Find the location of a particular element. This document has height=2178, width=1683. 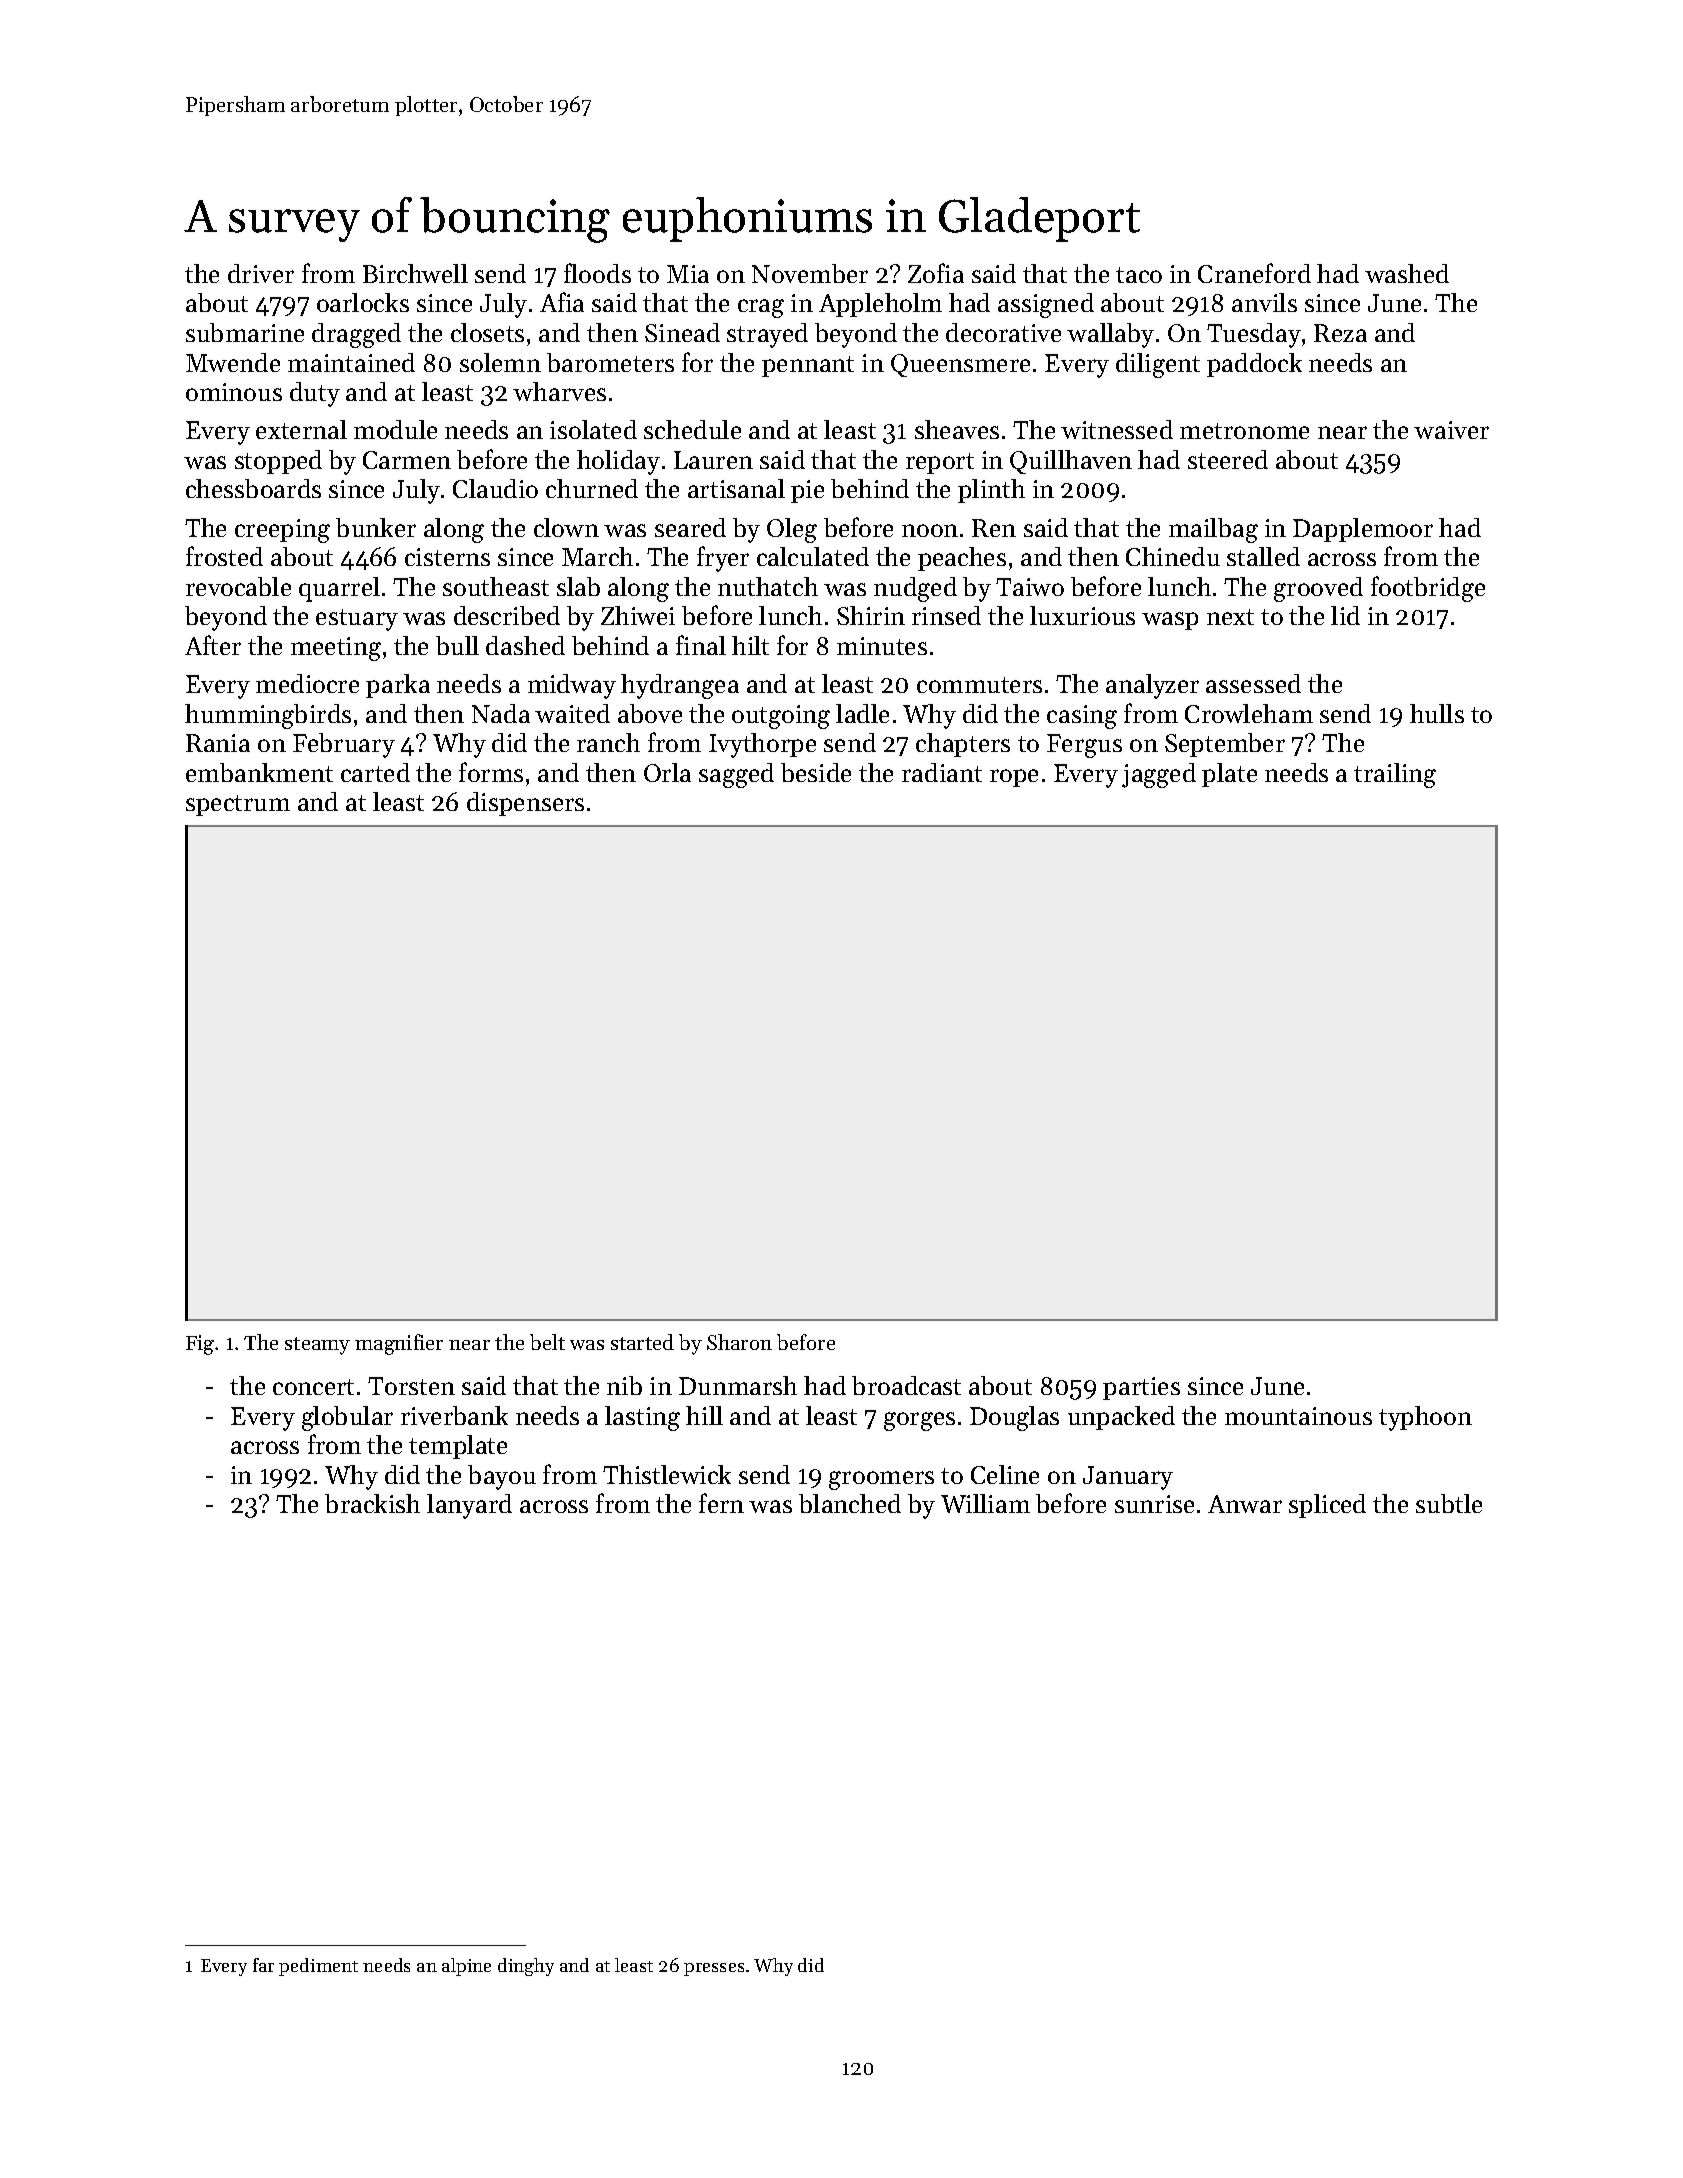

beside is located at coordinates (816, 772).
